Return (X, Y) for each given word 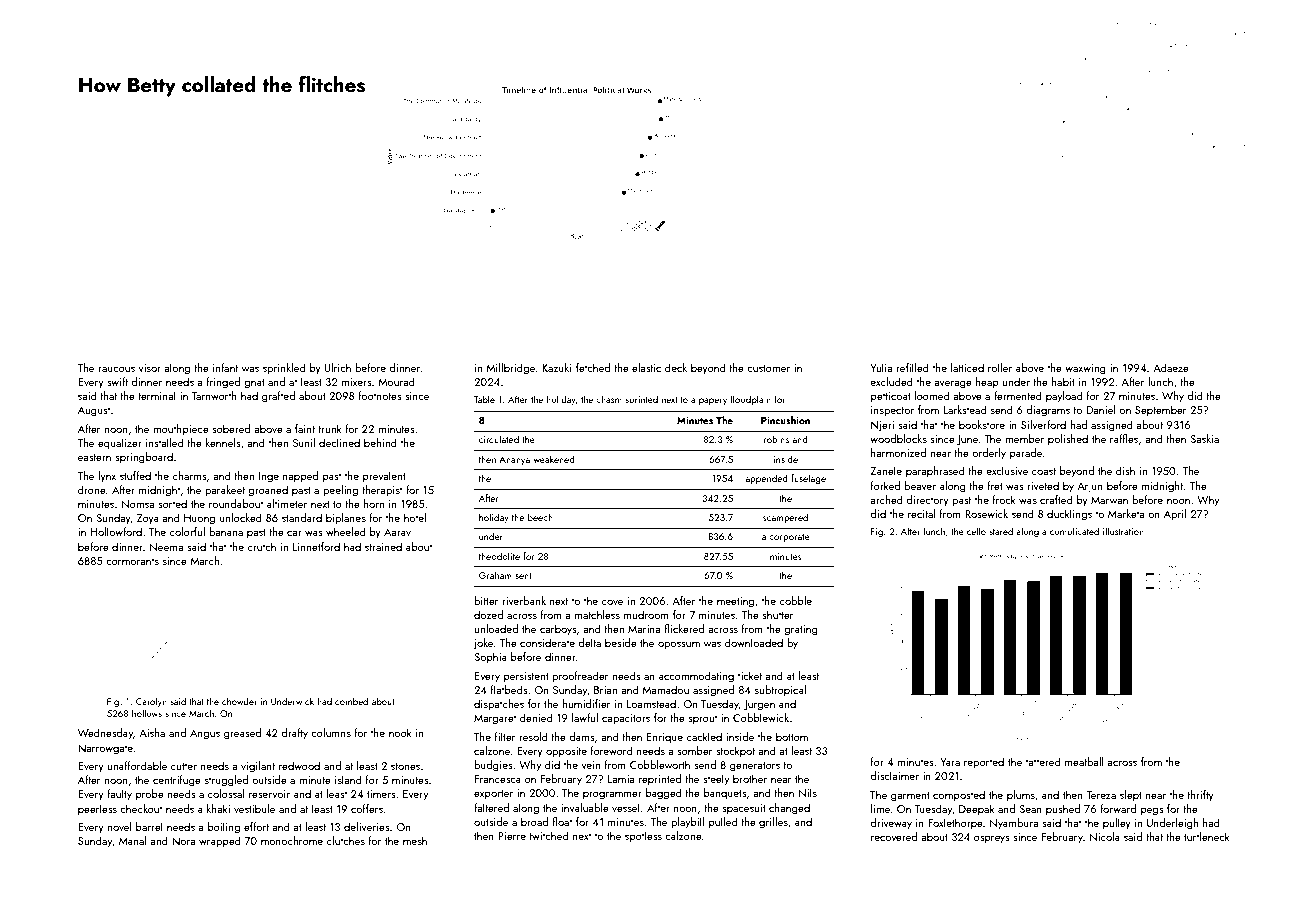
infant (225, 367)
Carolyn (151, 702)
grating (801, 630)
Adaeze (1171, 367)
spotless (643, 837)
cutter (184, 766)
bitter (486, 600)
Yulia (881, 367)
